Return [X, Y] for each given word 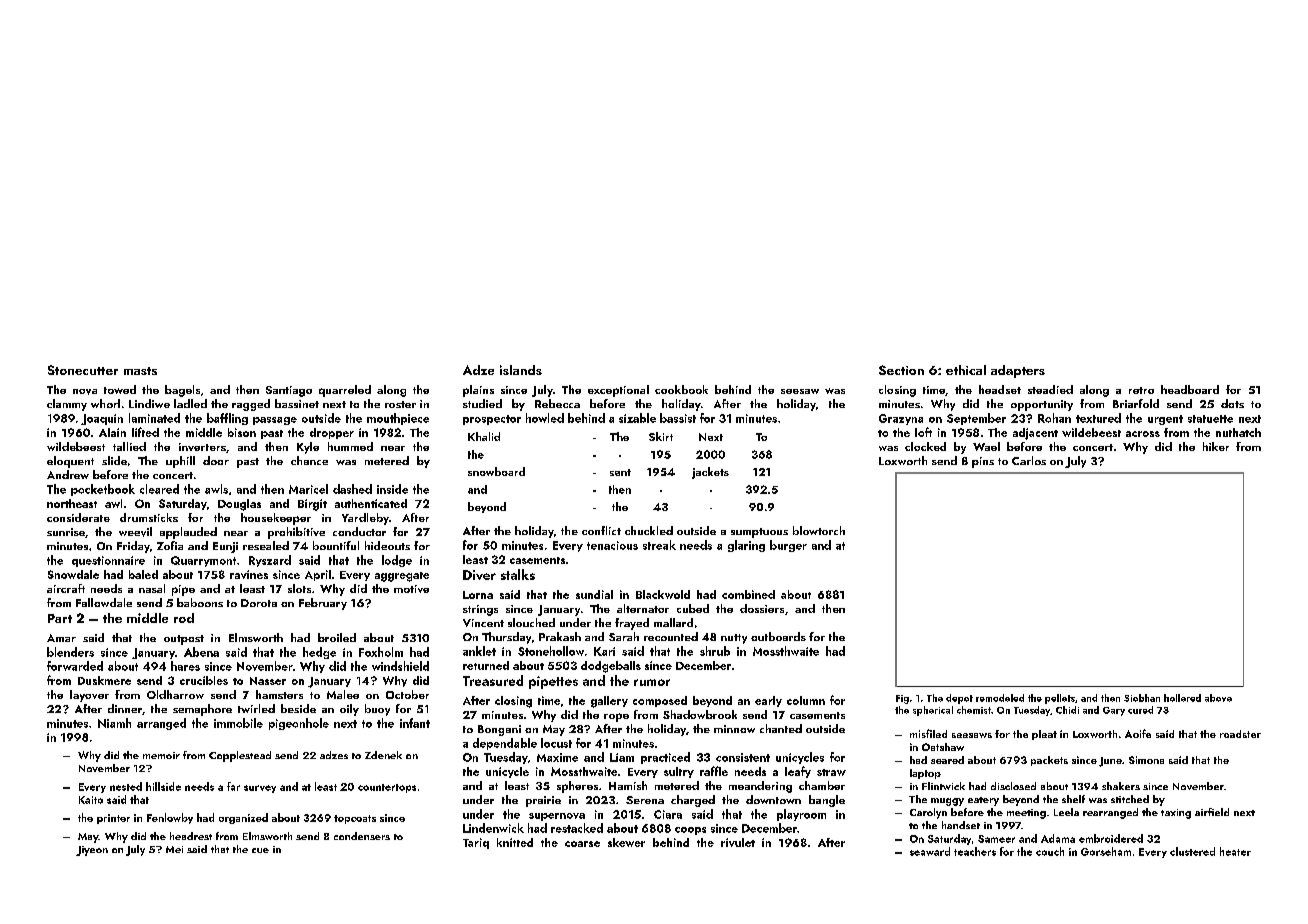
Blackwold [663, 594]
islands [521, 370]
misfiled [928, 733]
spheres [577, 787]
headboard [1190, 389]
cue [260, 850]
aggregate [402, 577]
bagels [182, 391]
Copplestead [240, 756]
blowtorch [819, 530]
